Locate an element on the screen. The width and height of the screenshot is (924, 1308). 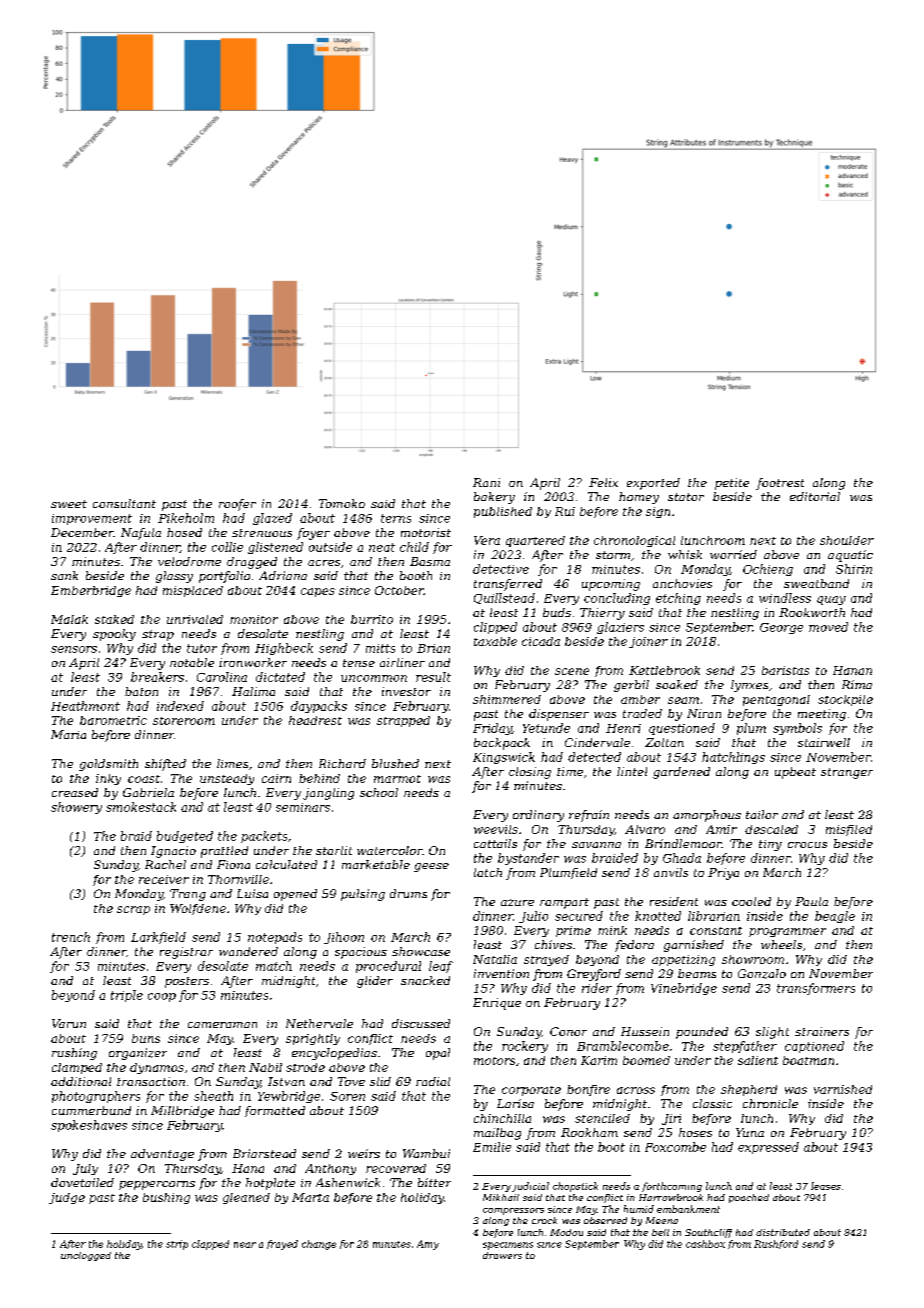
footrest is located at coordinates (780, 484).
